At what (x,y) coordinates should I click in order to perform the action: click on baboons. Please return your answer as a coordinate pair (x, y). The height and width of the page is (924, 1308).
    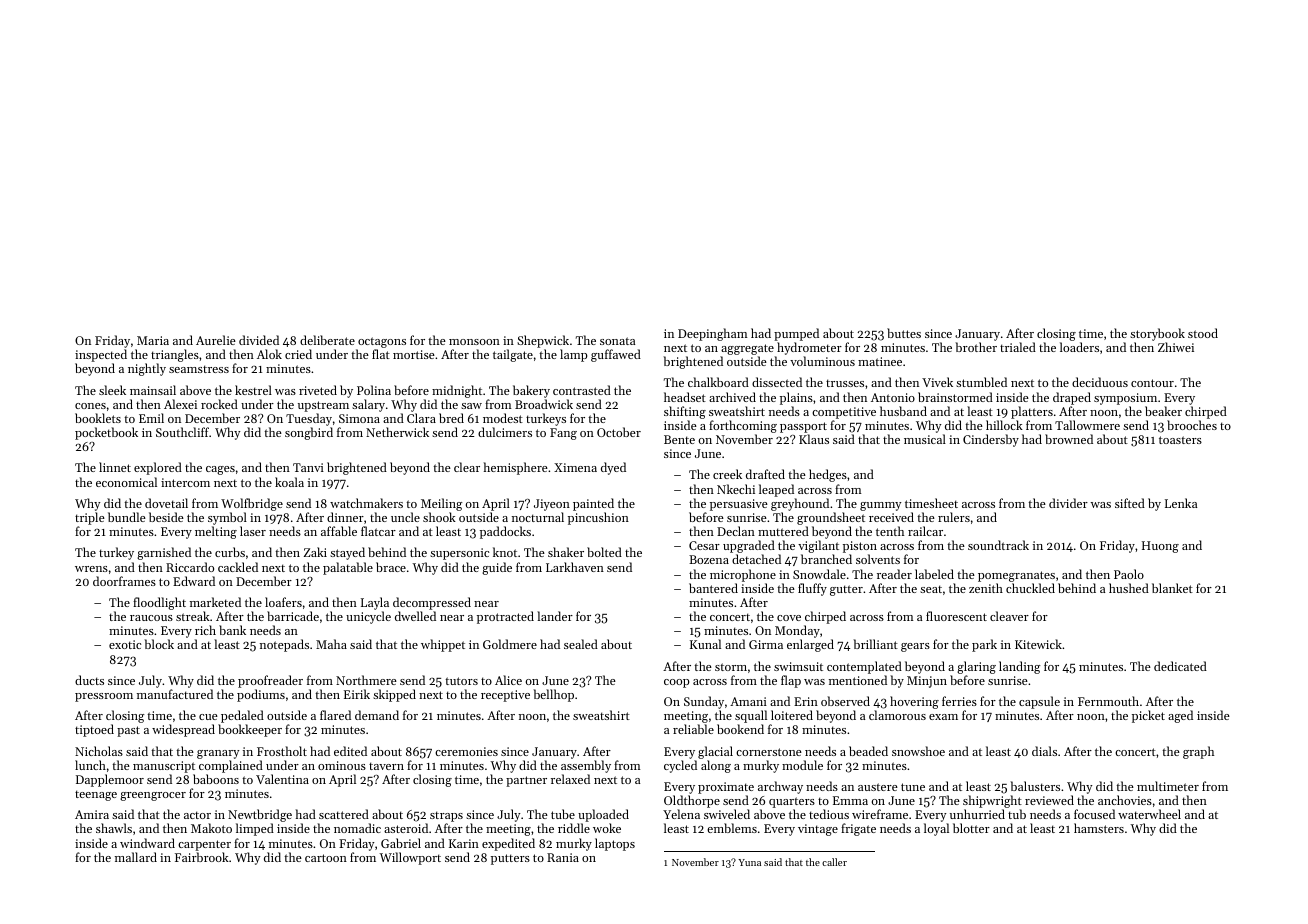
    Looking at the image, I should click on (216, 779).
